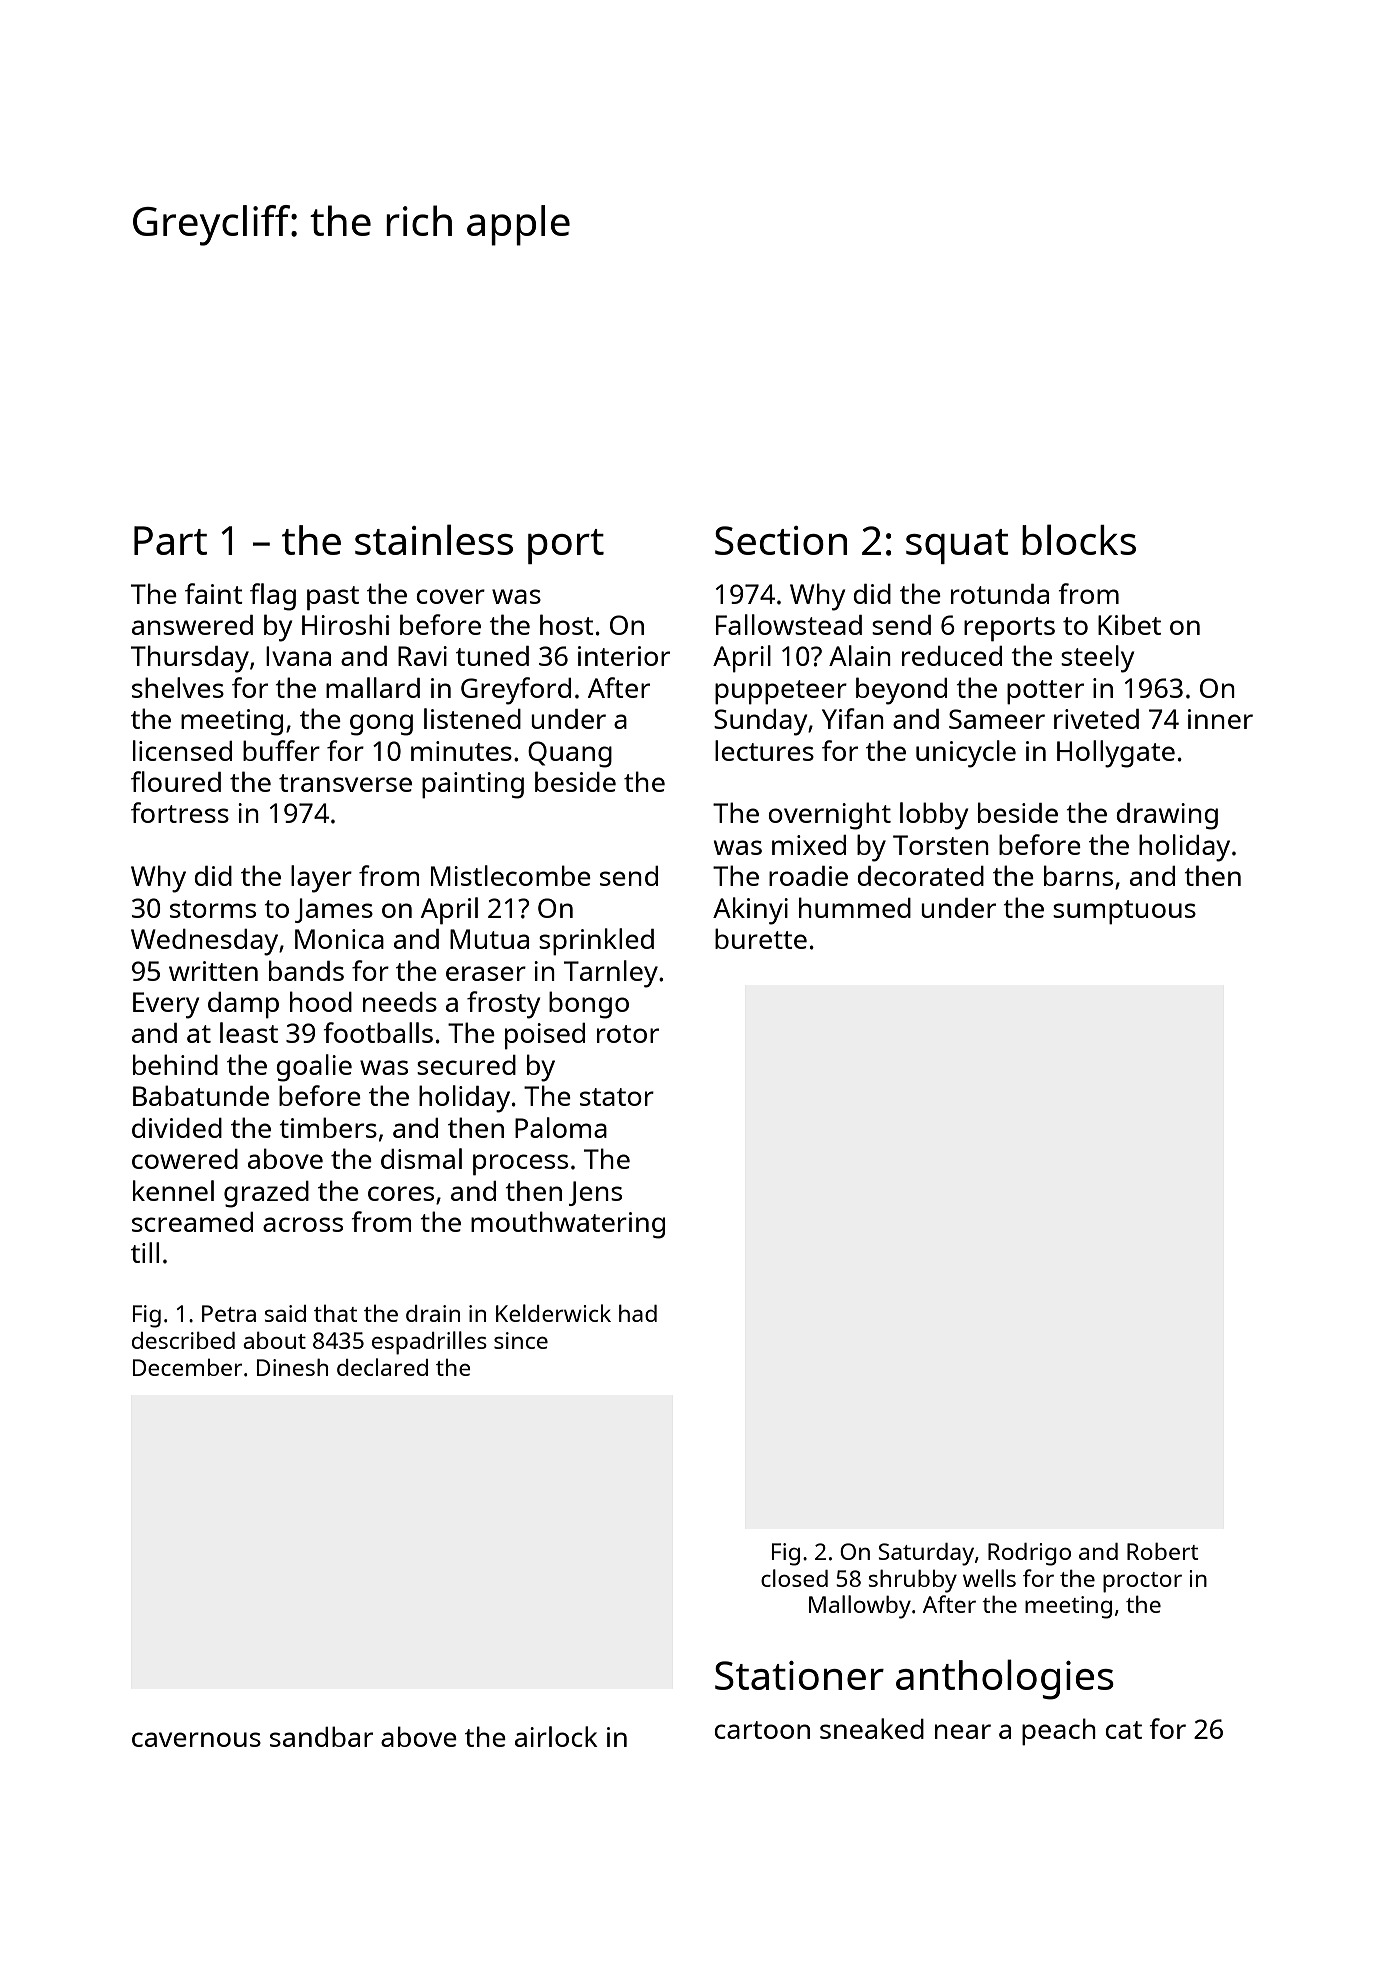 This screenshot has height=1969, width=1386. What do you see at coordinates (204, 942) in the screenshot?
I see `Wednesday` at bounding box center [204, 942].
